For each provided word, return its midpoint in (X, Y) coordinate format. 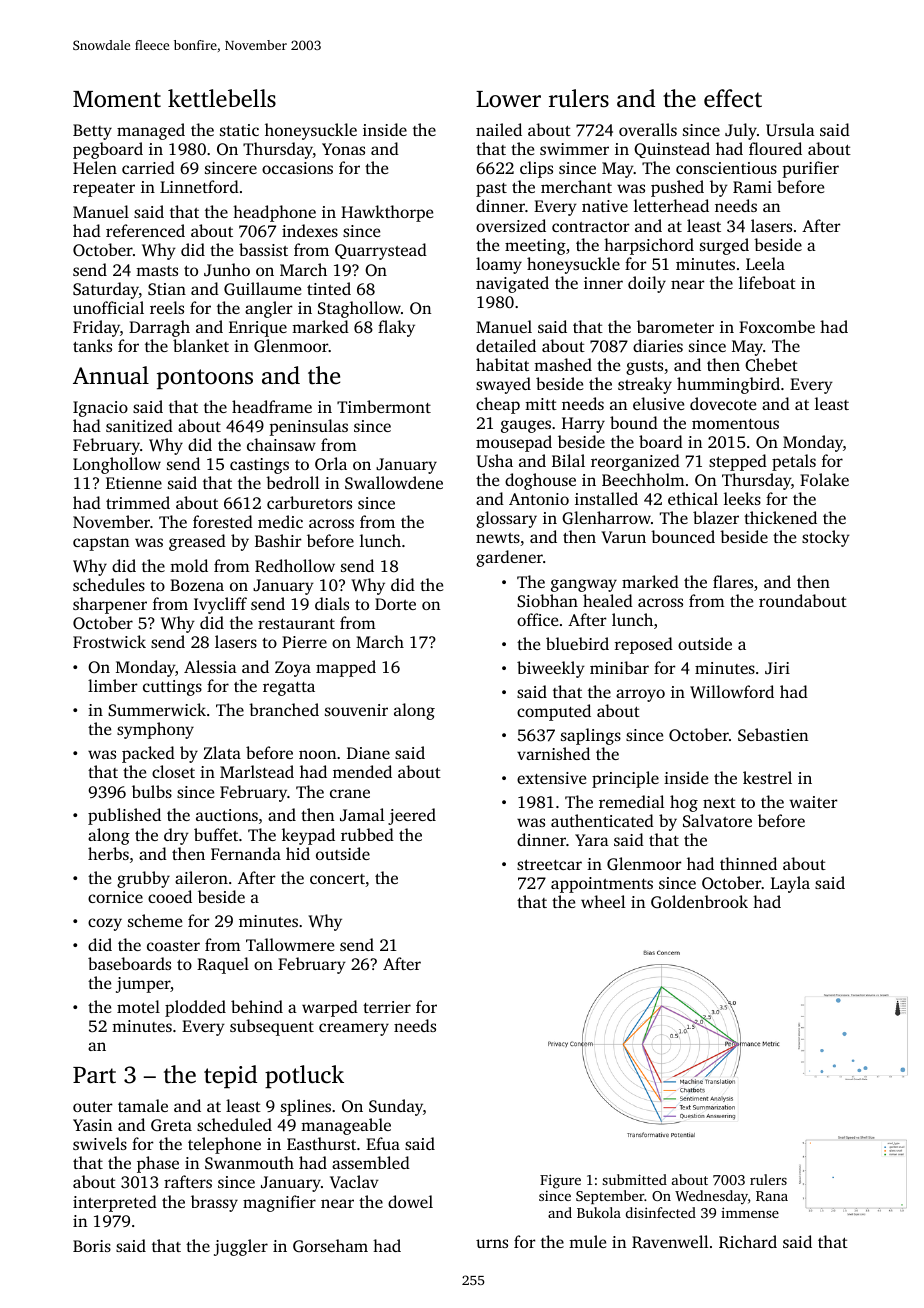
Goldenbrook (699, 901)
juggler (241, 1247)
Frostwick (109, 641)
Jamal (362, 814)
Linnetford (199, 186)
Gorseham (330, 1245)
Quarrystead (381, 251)
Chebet (771, 365)
